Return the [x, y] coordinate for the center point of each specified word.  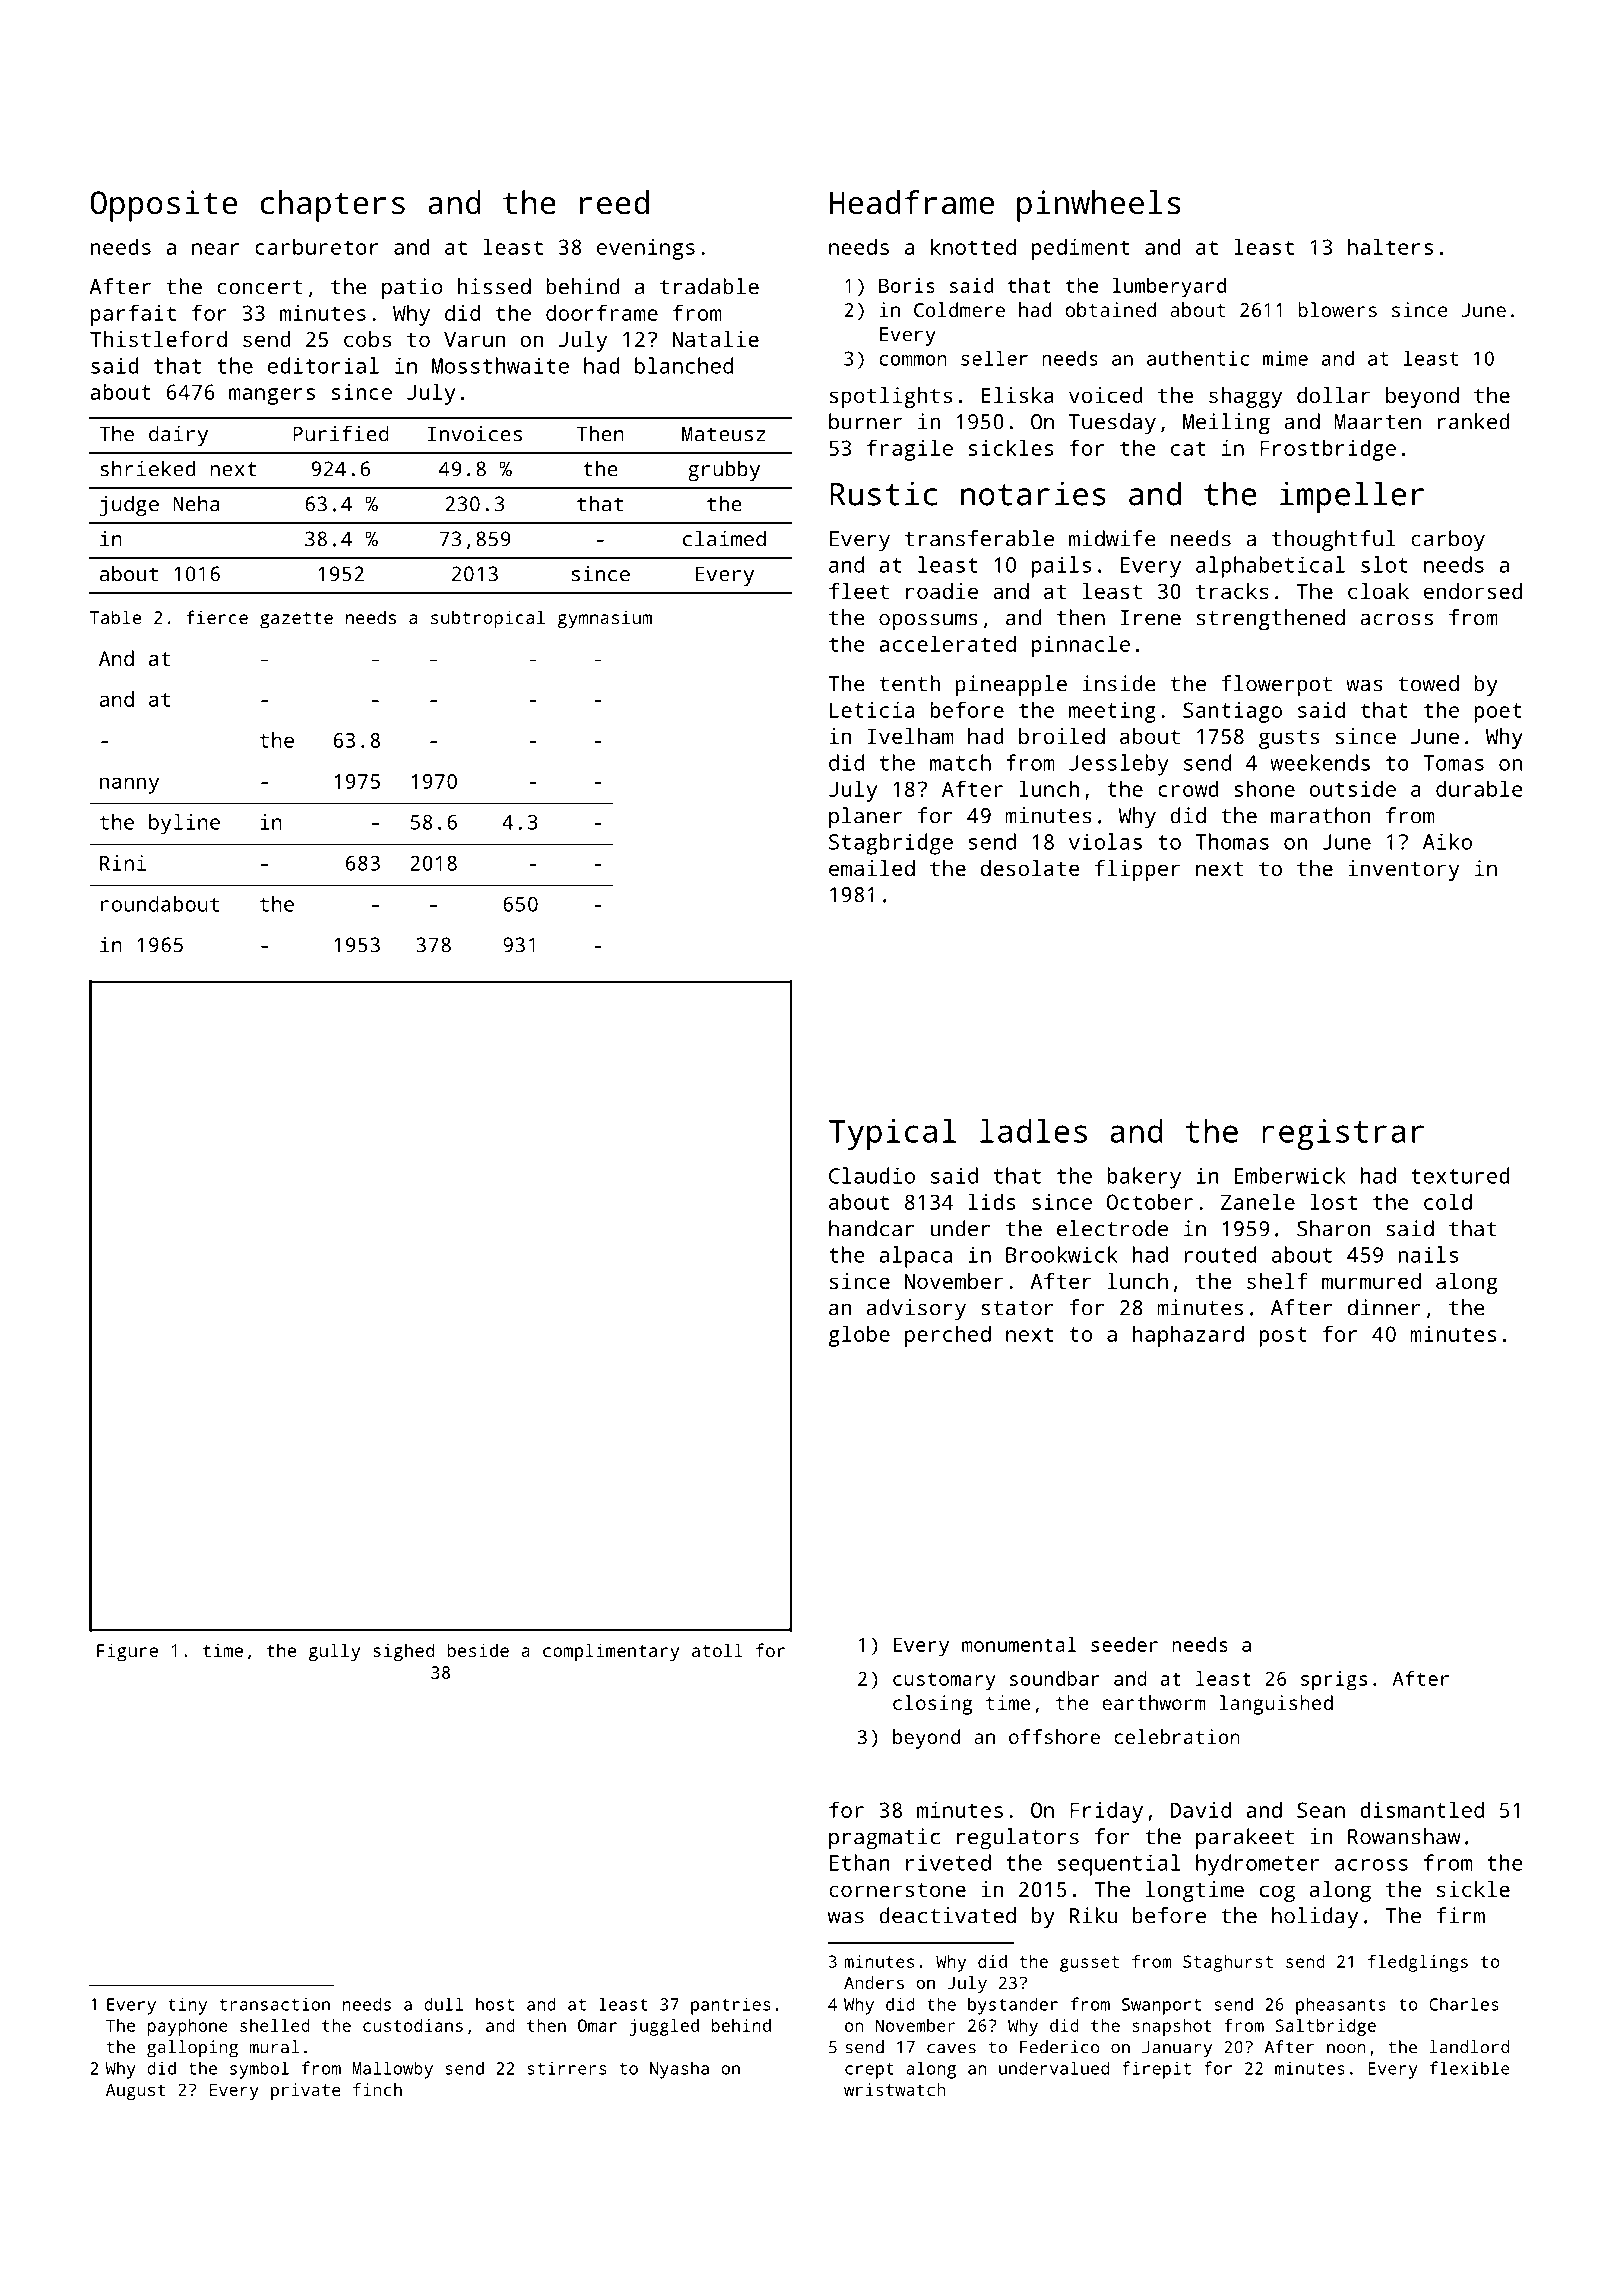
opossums [928, 622]
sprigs [1334, 1681]
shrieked [147, 468]
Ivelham [910, 736]
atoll [717, 1650]
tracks [1232, 591]
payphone [188, 2027]
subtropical [488, 619]
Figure [127, 1652]
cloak [1378, 591]
